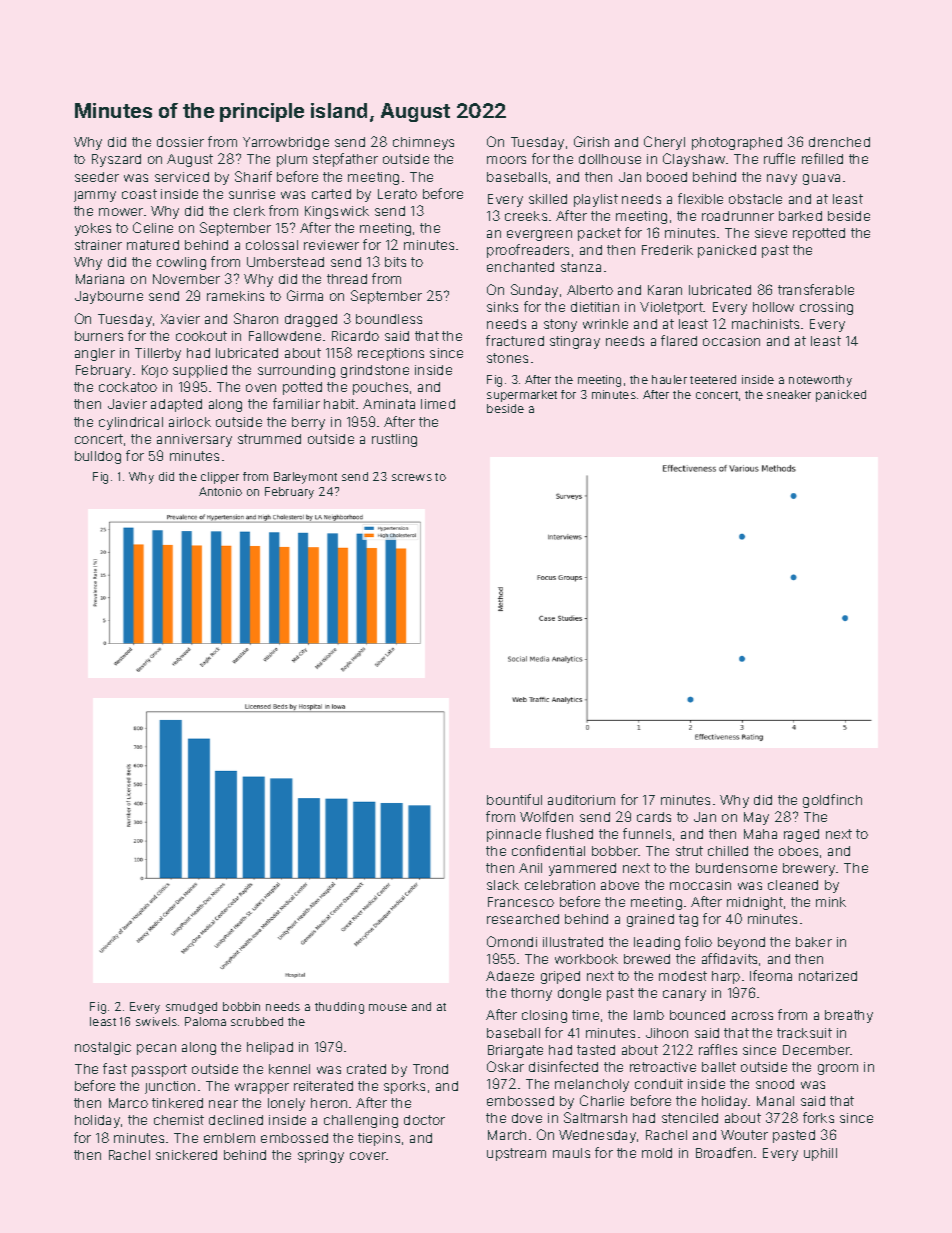 This image has height=1233, width=952. Describe the element at coordinates (737, 143) in the image. I see `photographed` at that location.
